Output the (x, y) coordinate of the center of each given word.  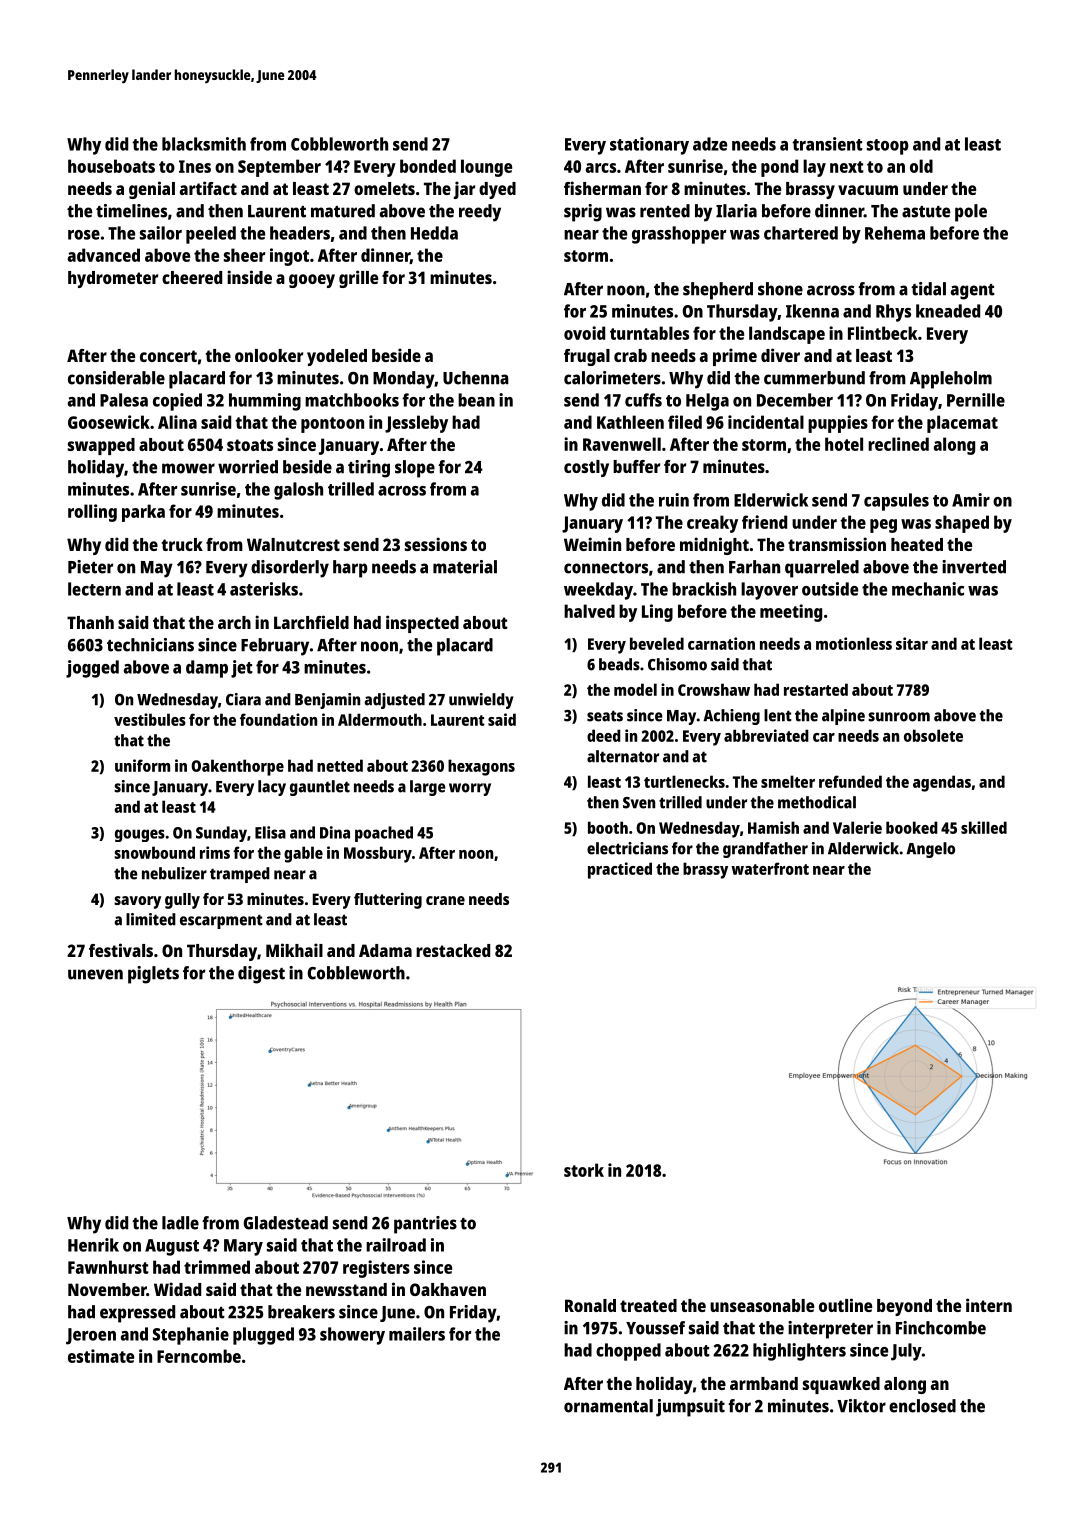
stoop (888, 147)
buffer (636, 466)
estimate (101, 1356)
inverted (974, 567)
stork (584, 1170)
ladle (180, 1223)
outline (845, 1305)
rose (84, 235)
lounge (486, 168)
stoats (250, 445)
